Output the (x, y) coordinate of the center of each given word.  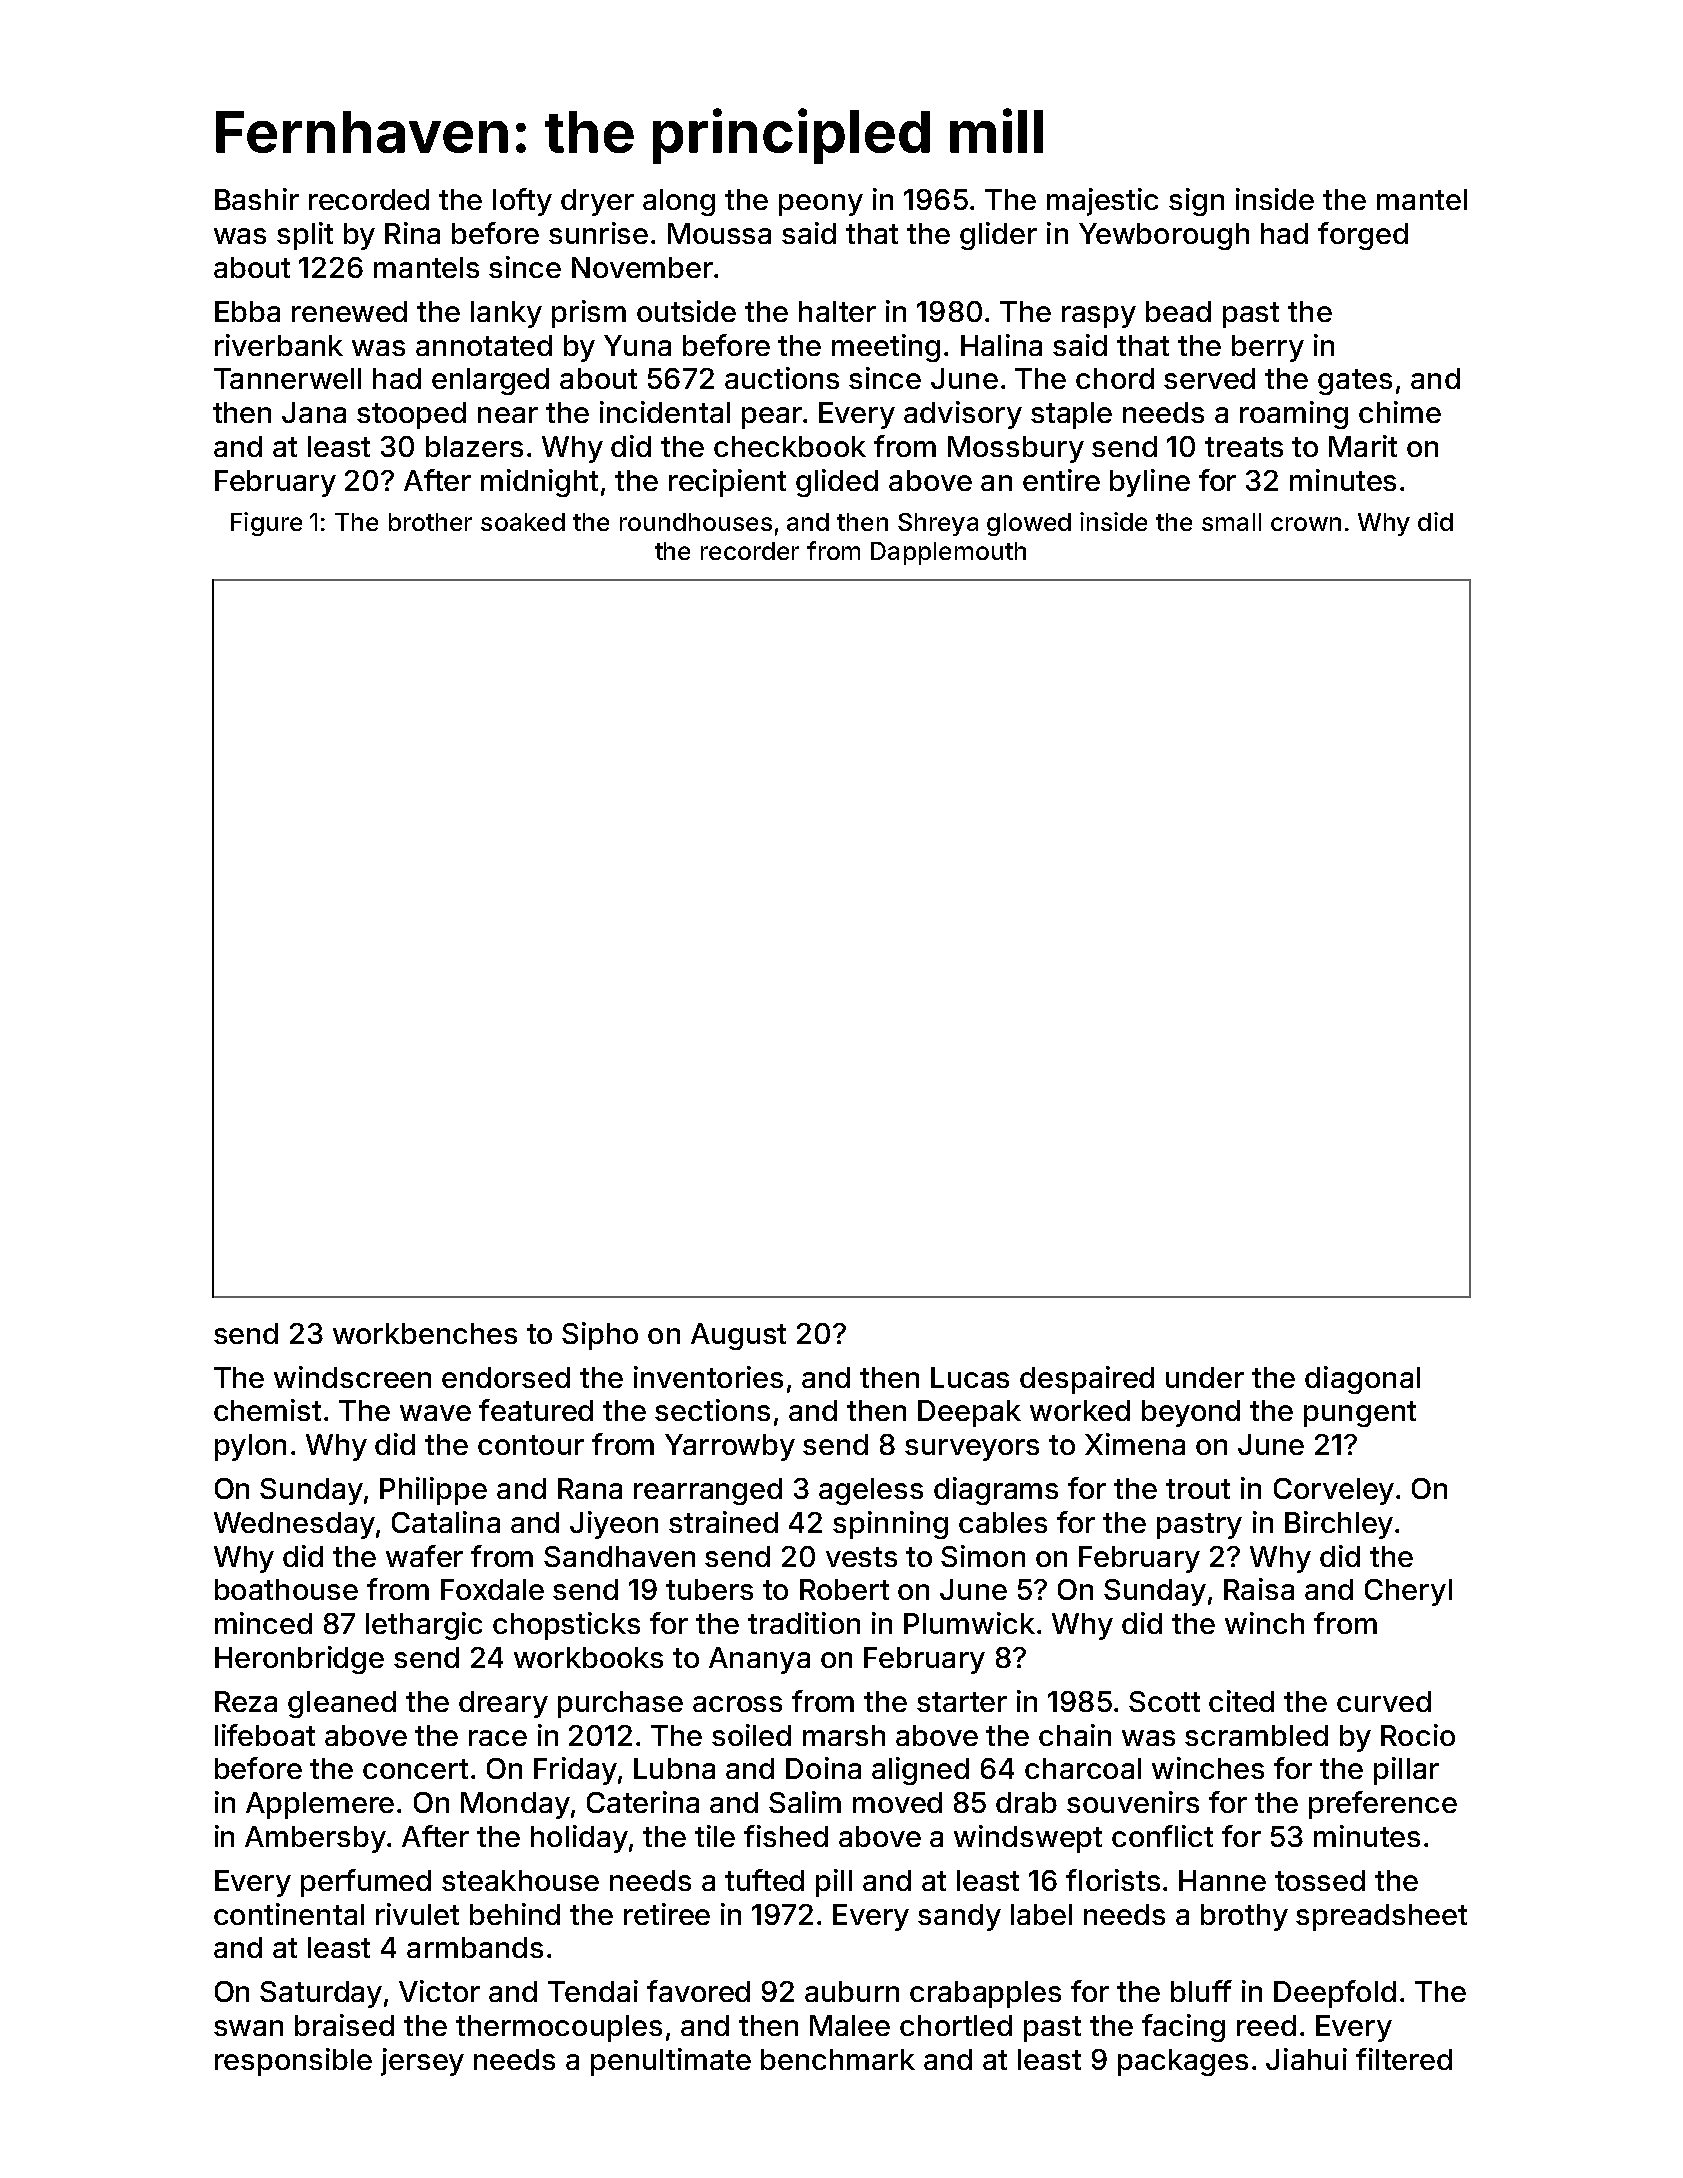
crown (1306, 524)
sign (1196, 202)
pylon (250, 1447)
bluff (1201, 1991)
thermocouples (559, 2028)
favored (698, 1991)
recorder (750, 551)
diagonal (1362, 1380)
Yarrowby (730, 1447)
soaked (523, 522)
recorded (369, 199)
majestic (1102, 202)
